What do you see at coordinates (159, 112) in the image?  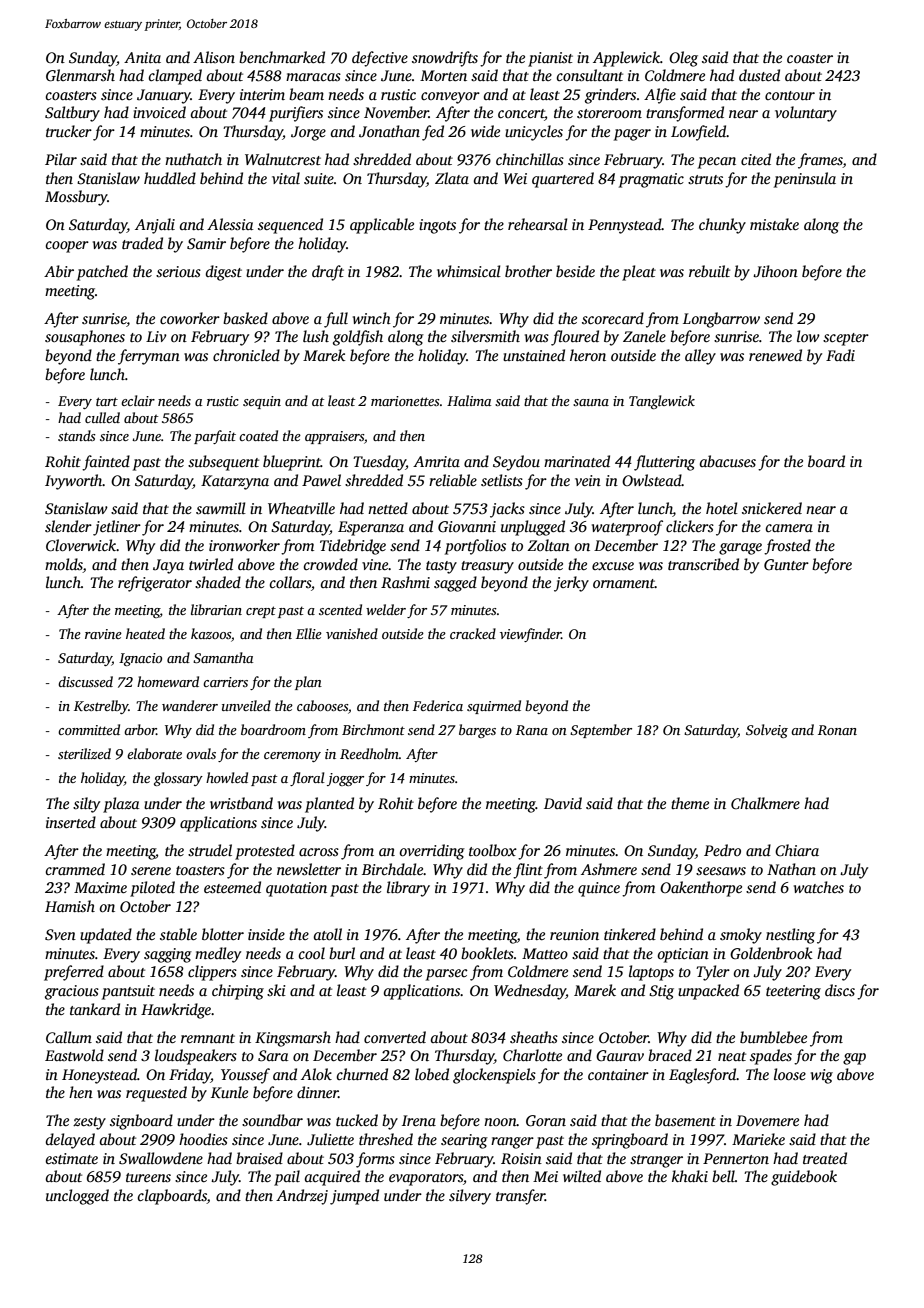 I see `invoiced` at bounding box center [159, 112].
